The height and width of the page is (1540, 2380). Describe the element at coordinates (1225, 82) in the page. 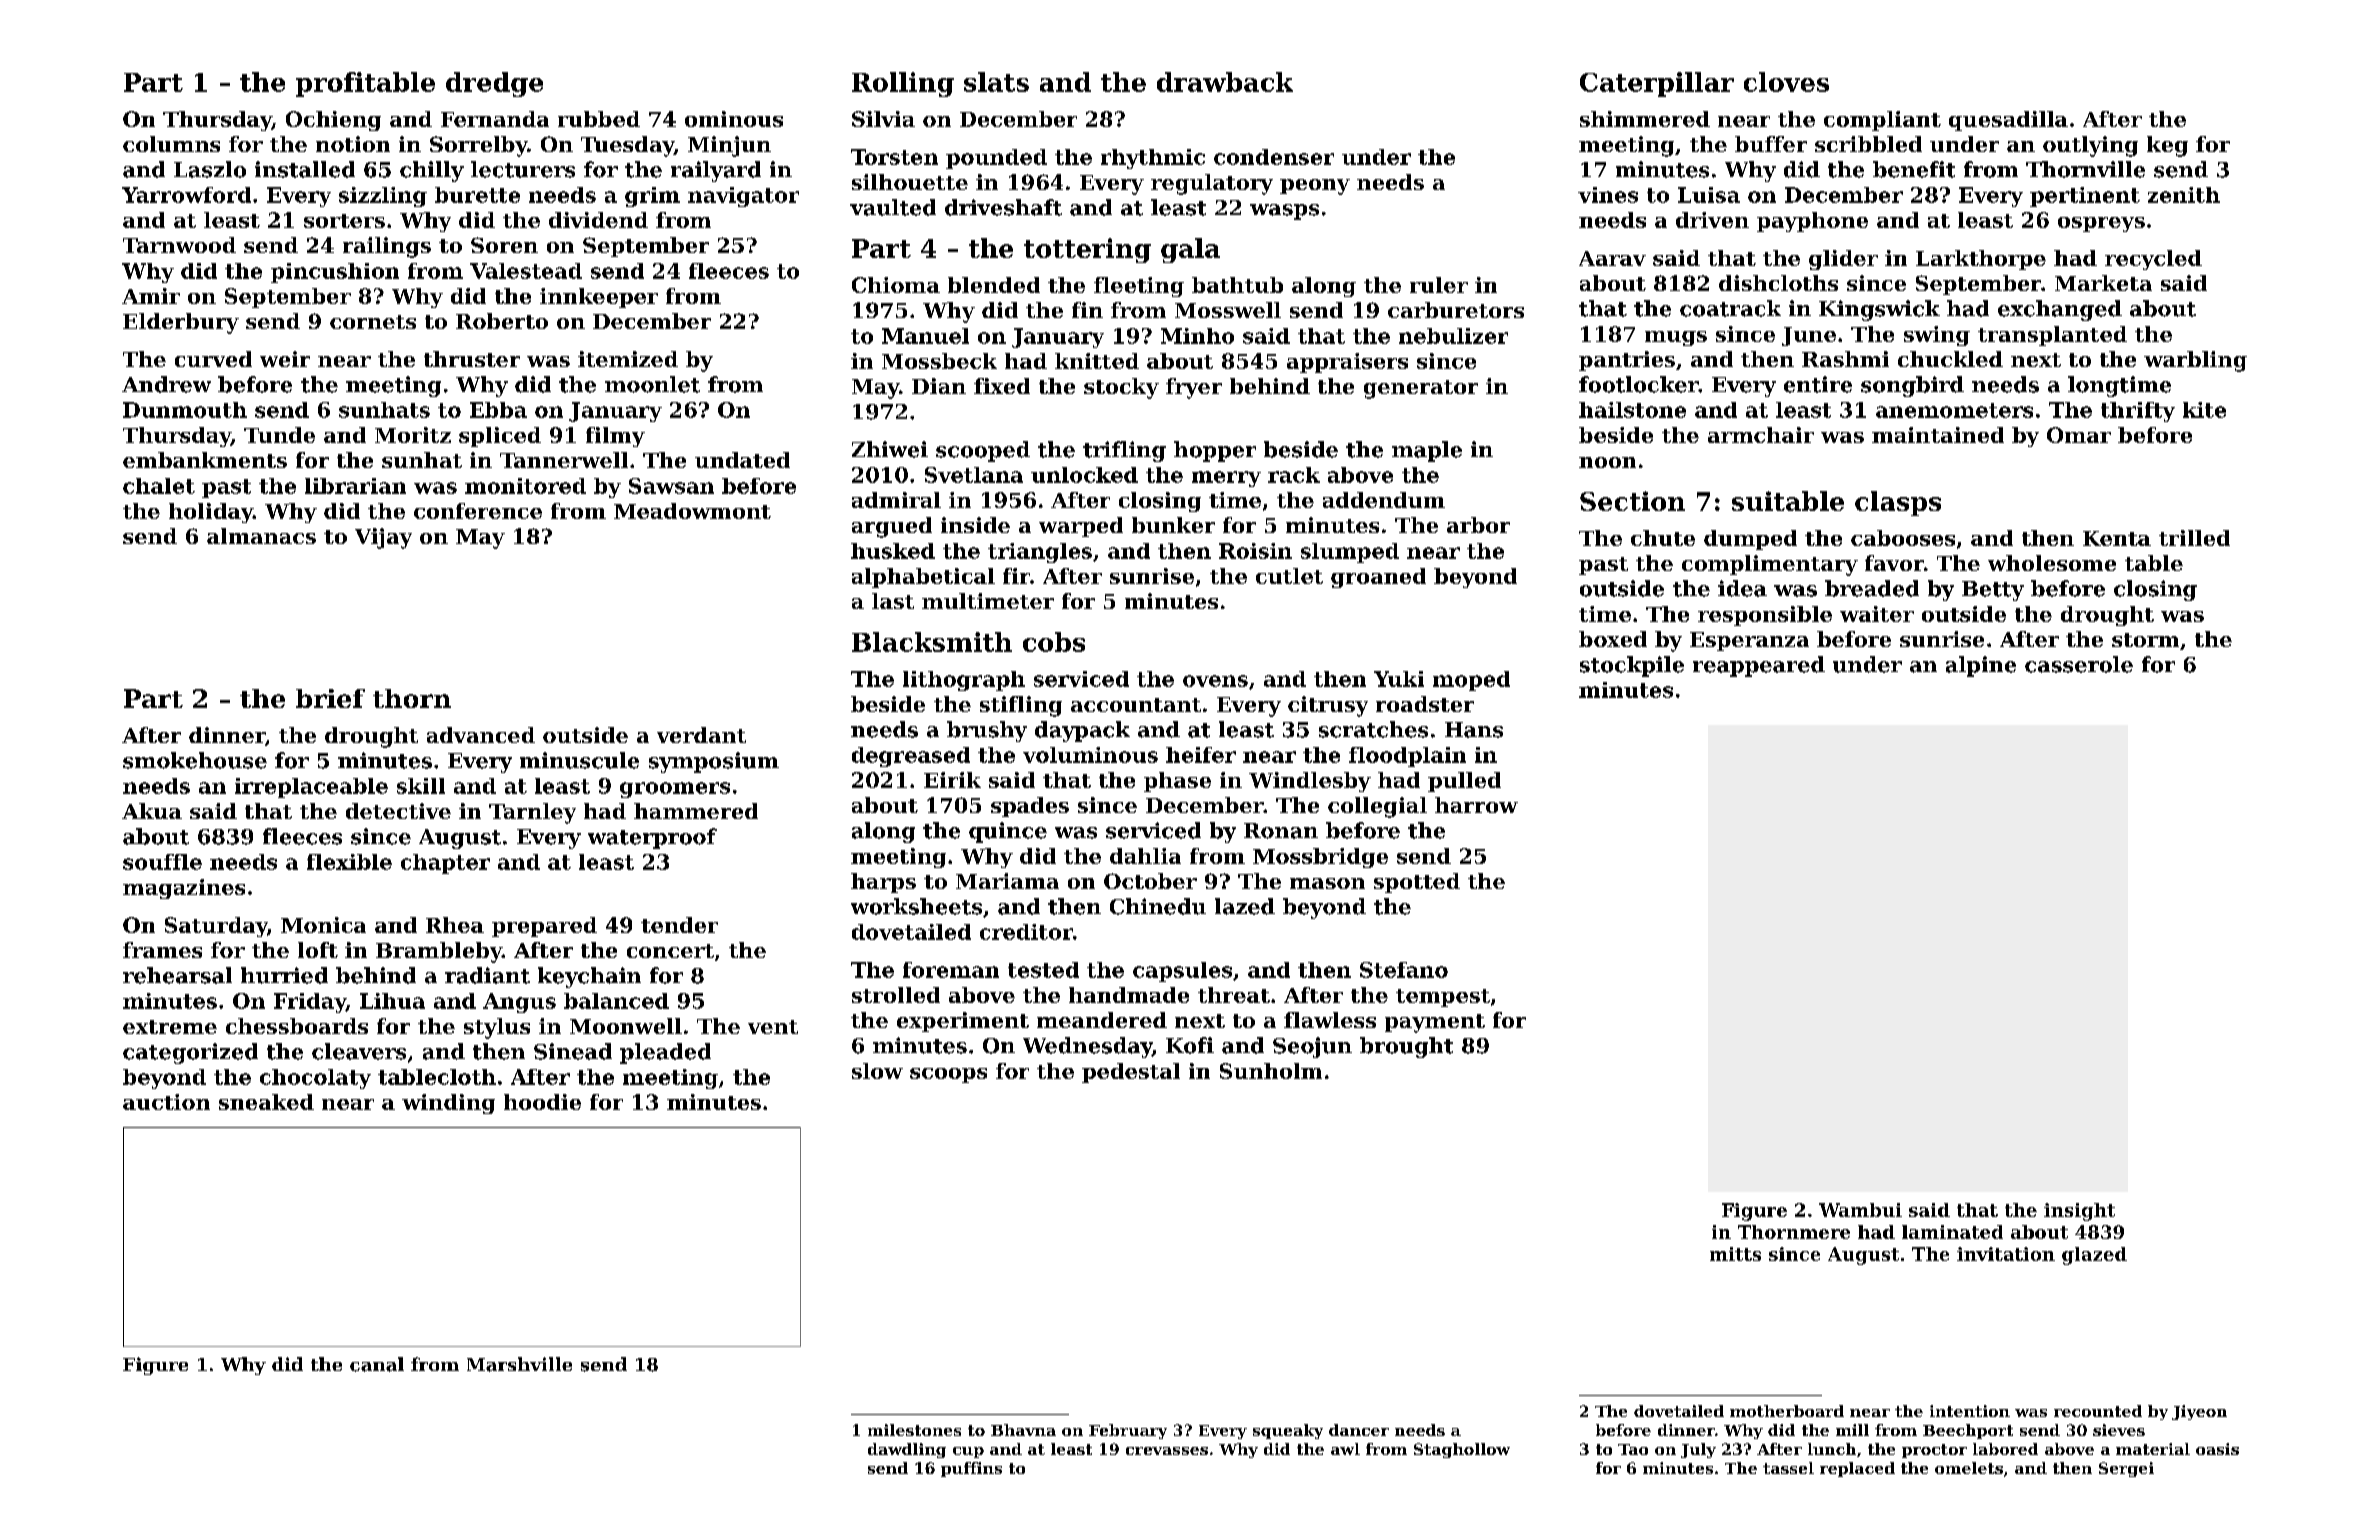

I see `drawback` at that location.
